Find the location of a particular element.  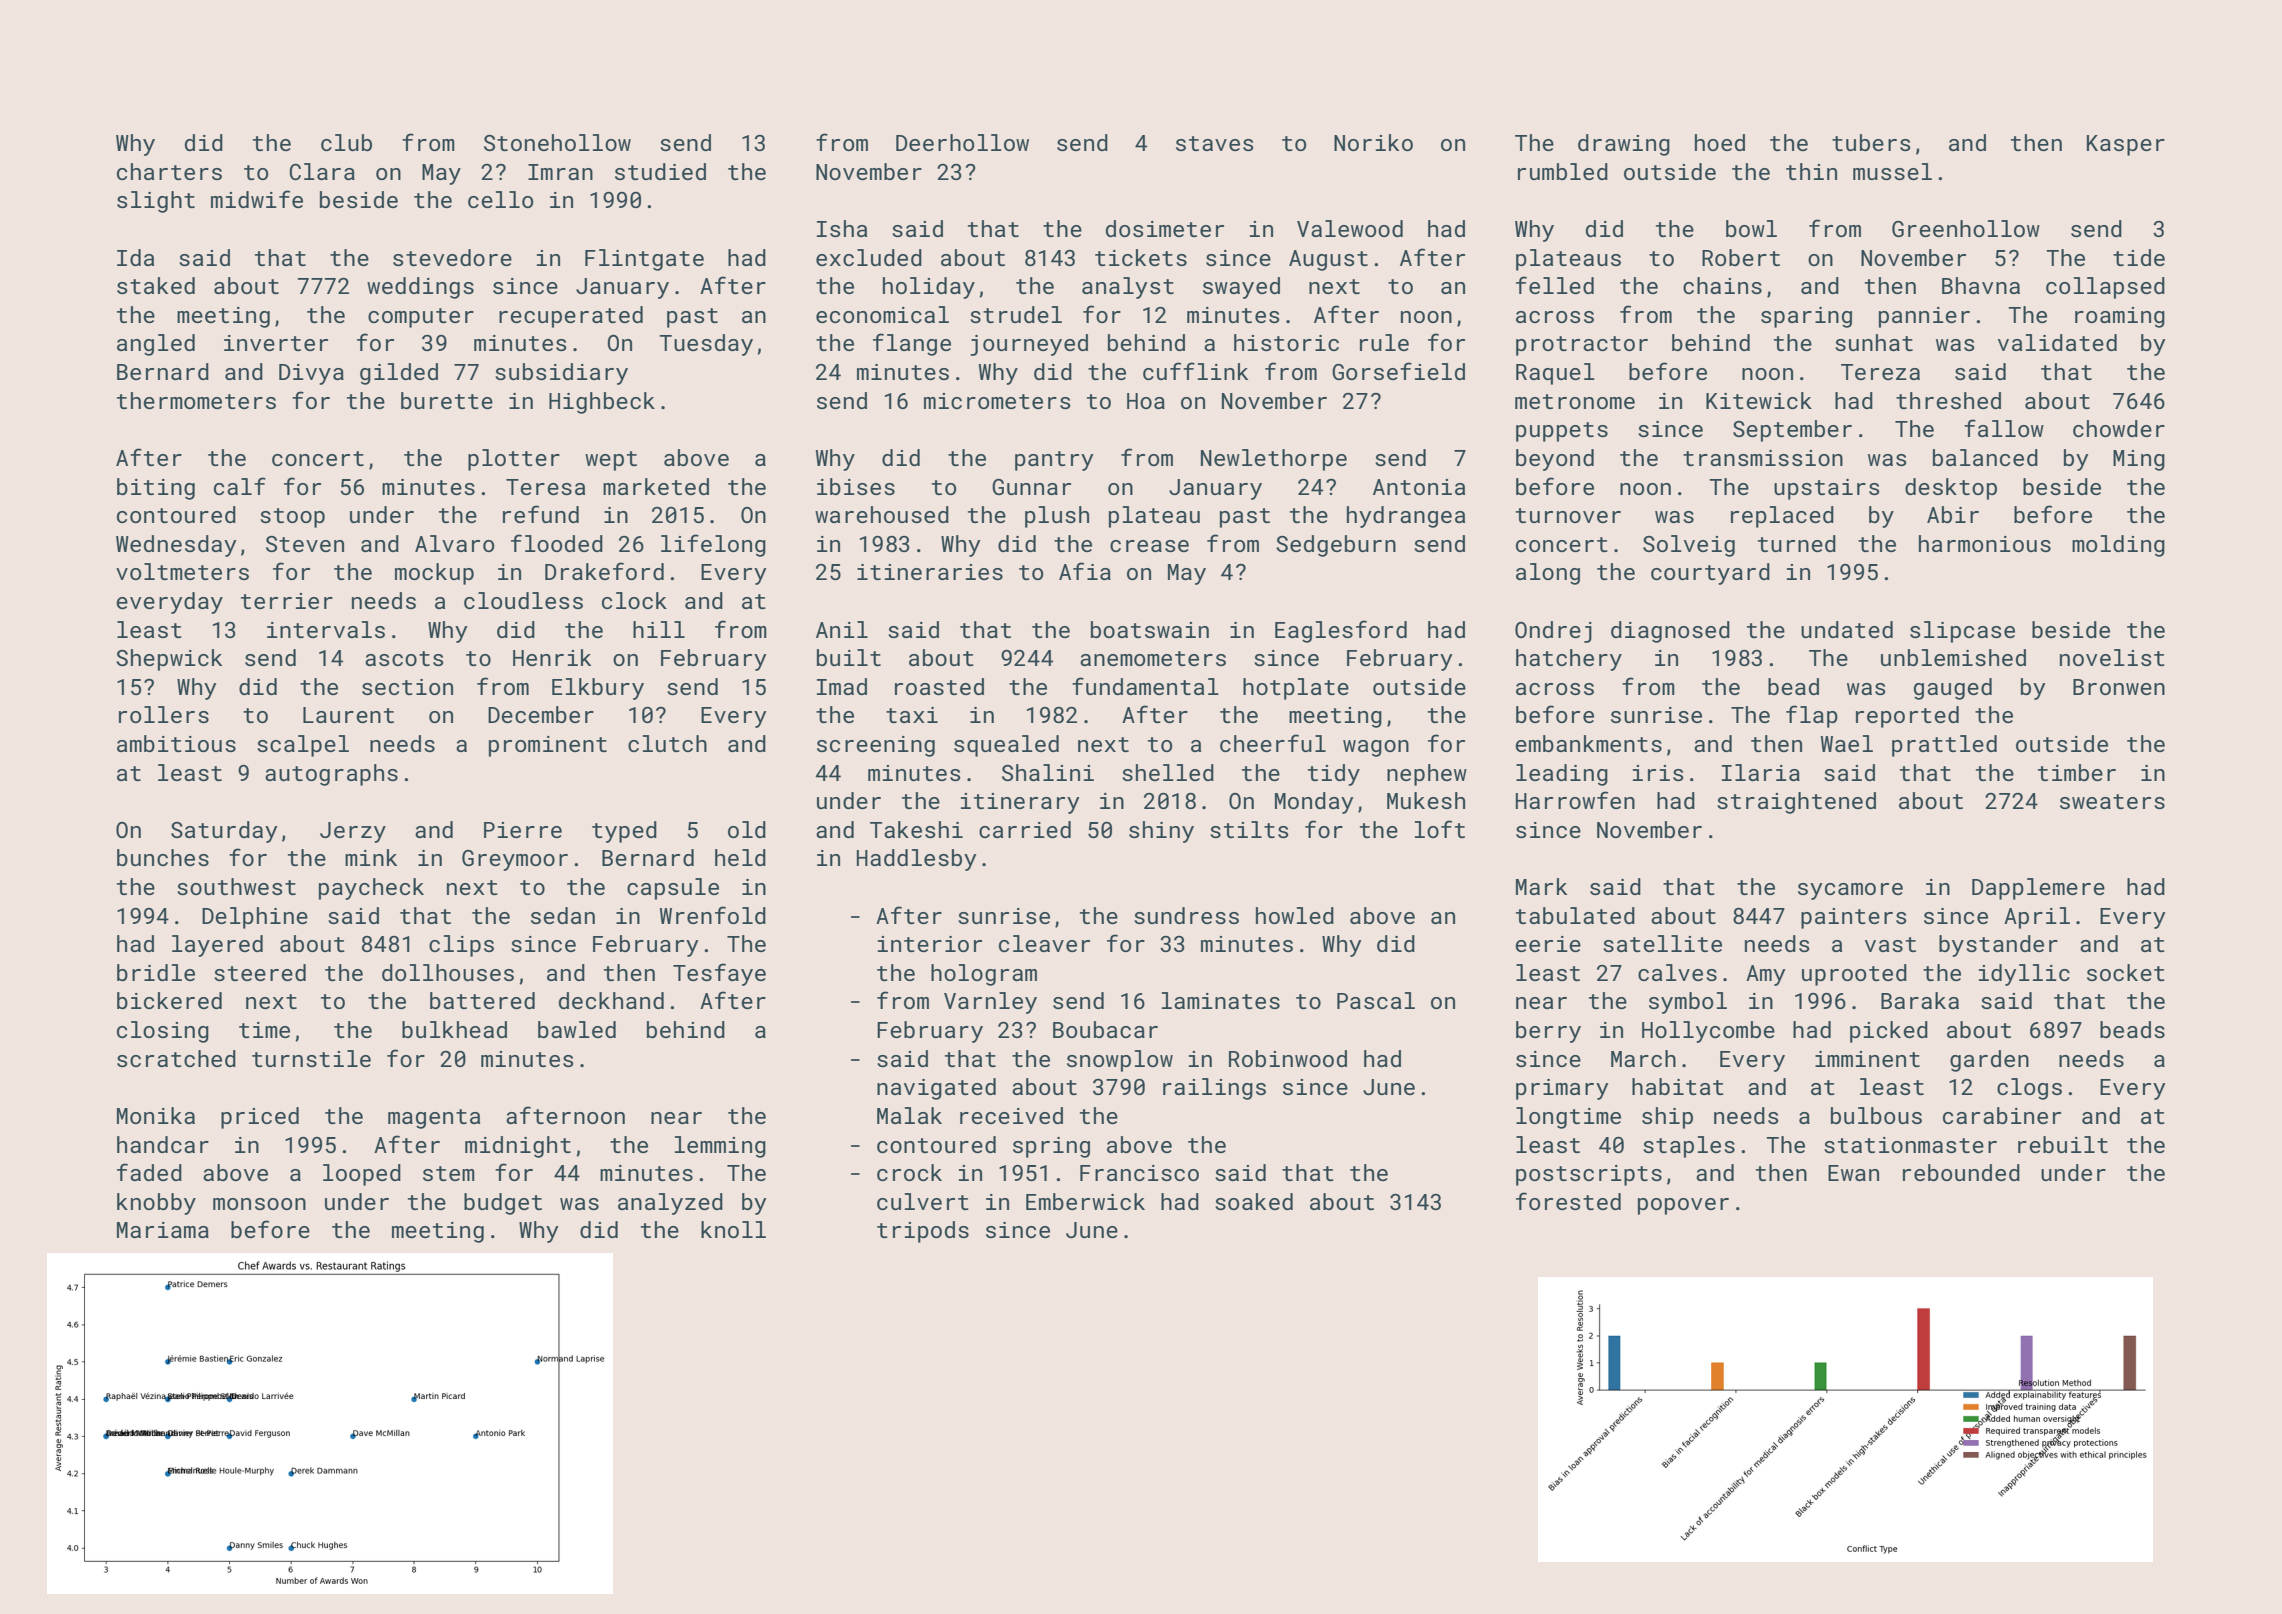

popover is located at coordinates (1683, 1206).
